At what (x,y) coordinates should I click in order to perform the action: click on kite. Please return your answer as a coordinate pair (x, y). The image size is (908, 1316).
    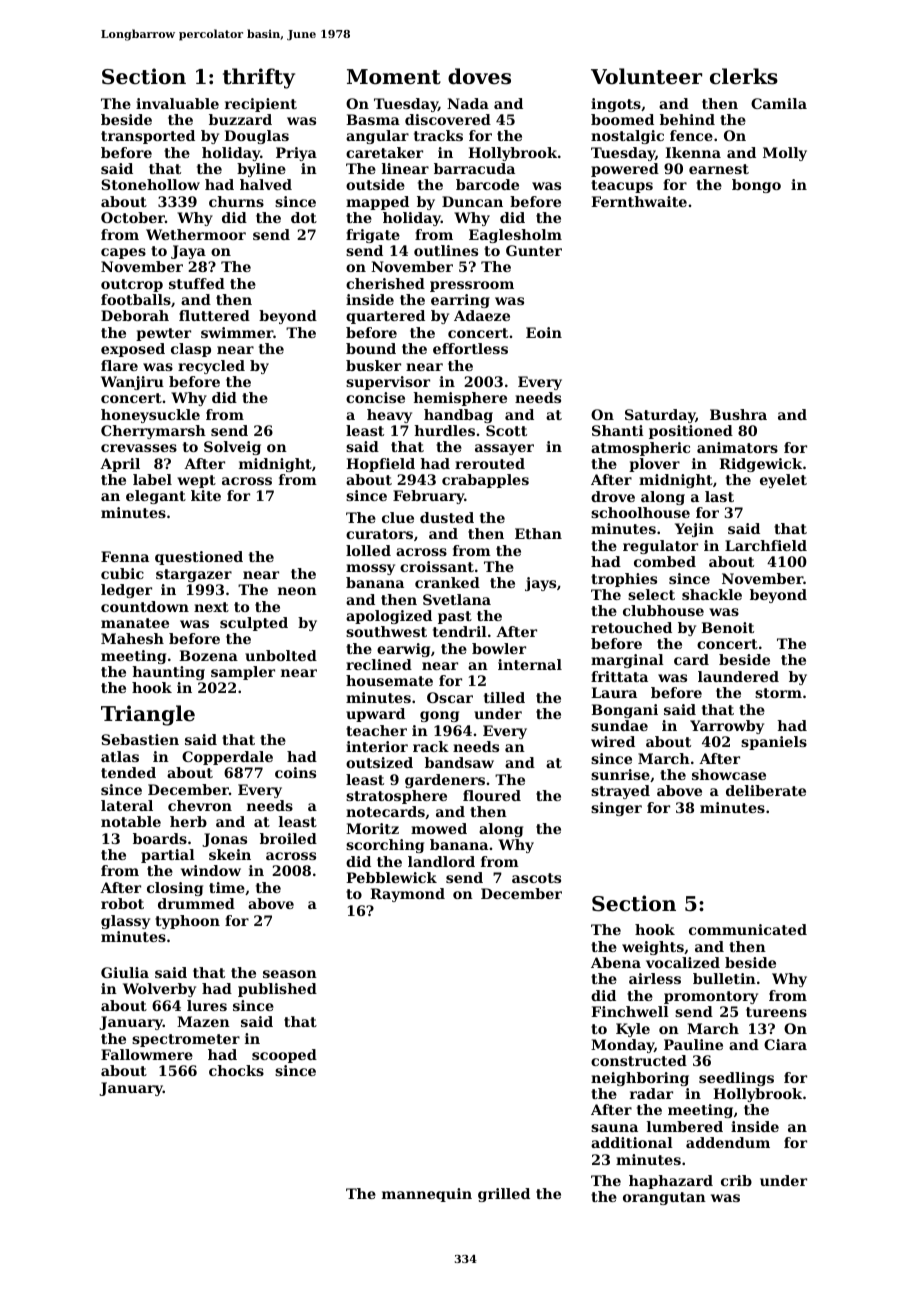
    Looking at the image, I should click on (206, 495).
